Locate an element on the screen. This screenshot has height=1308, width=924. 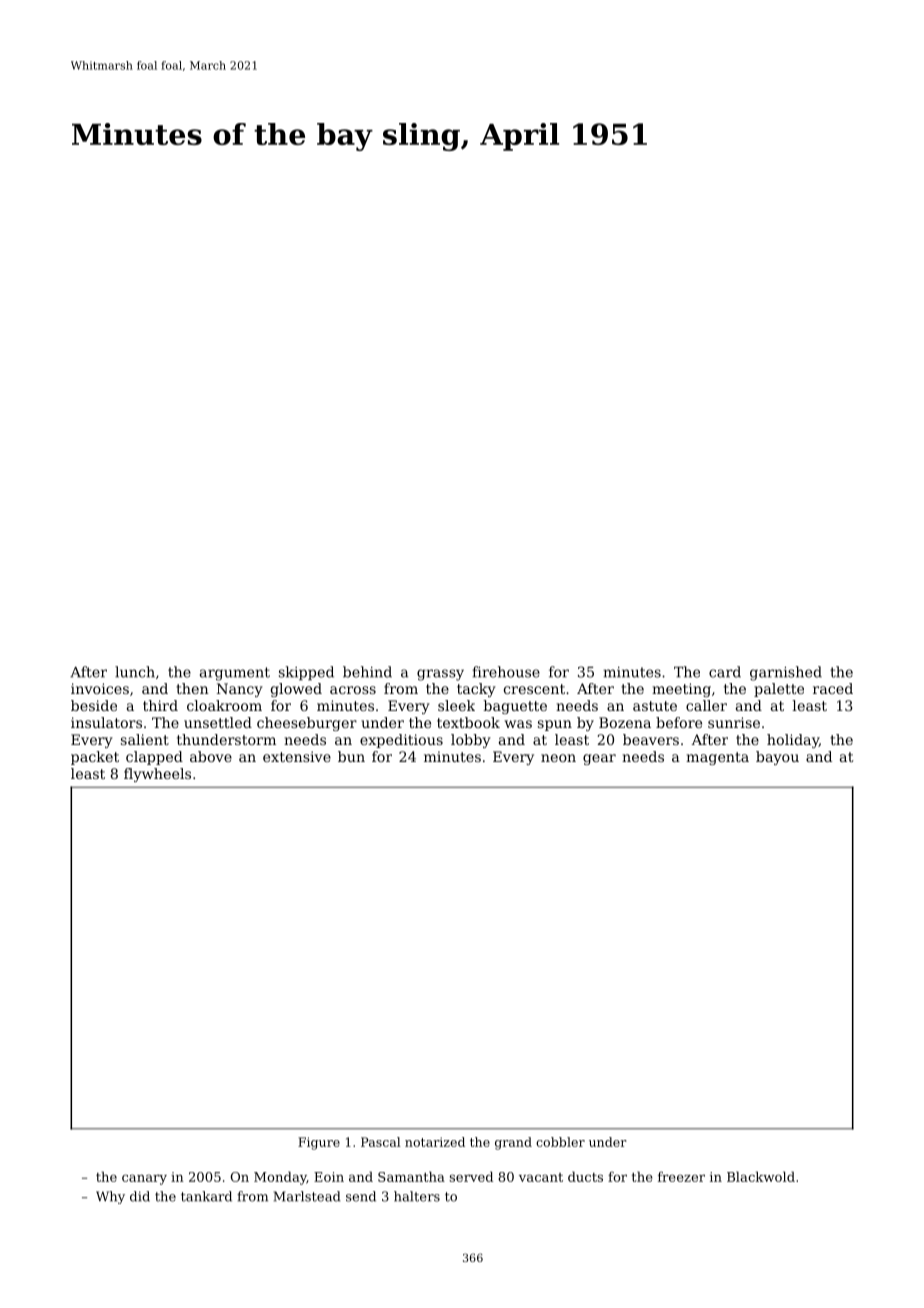
neon is located at coordinates (558, 758).
